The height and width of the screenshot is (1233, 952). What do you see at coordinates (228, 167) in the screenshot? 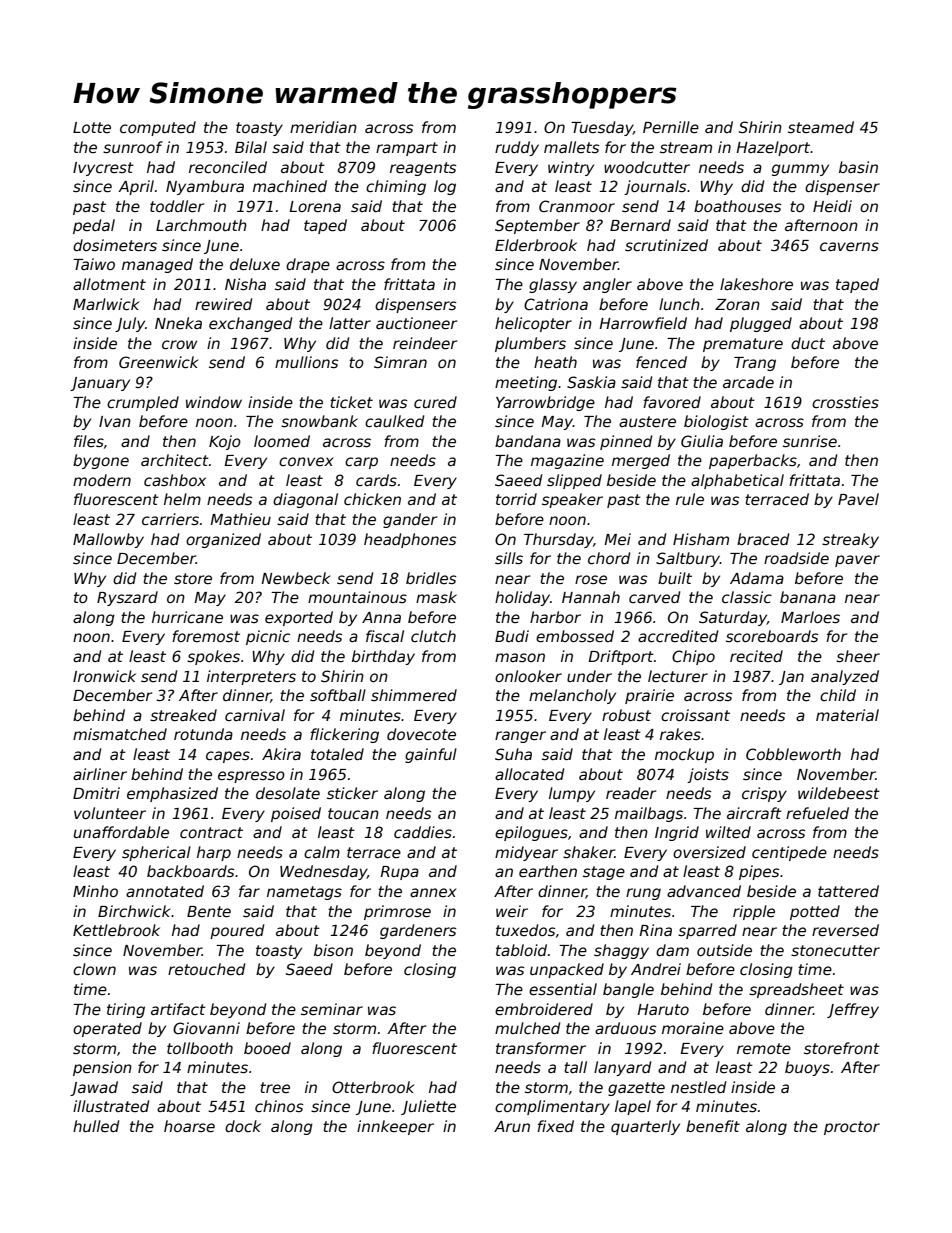
I see `reconciled` at bounding box center [228, 167].
